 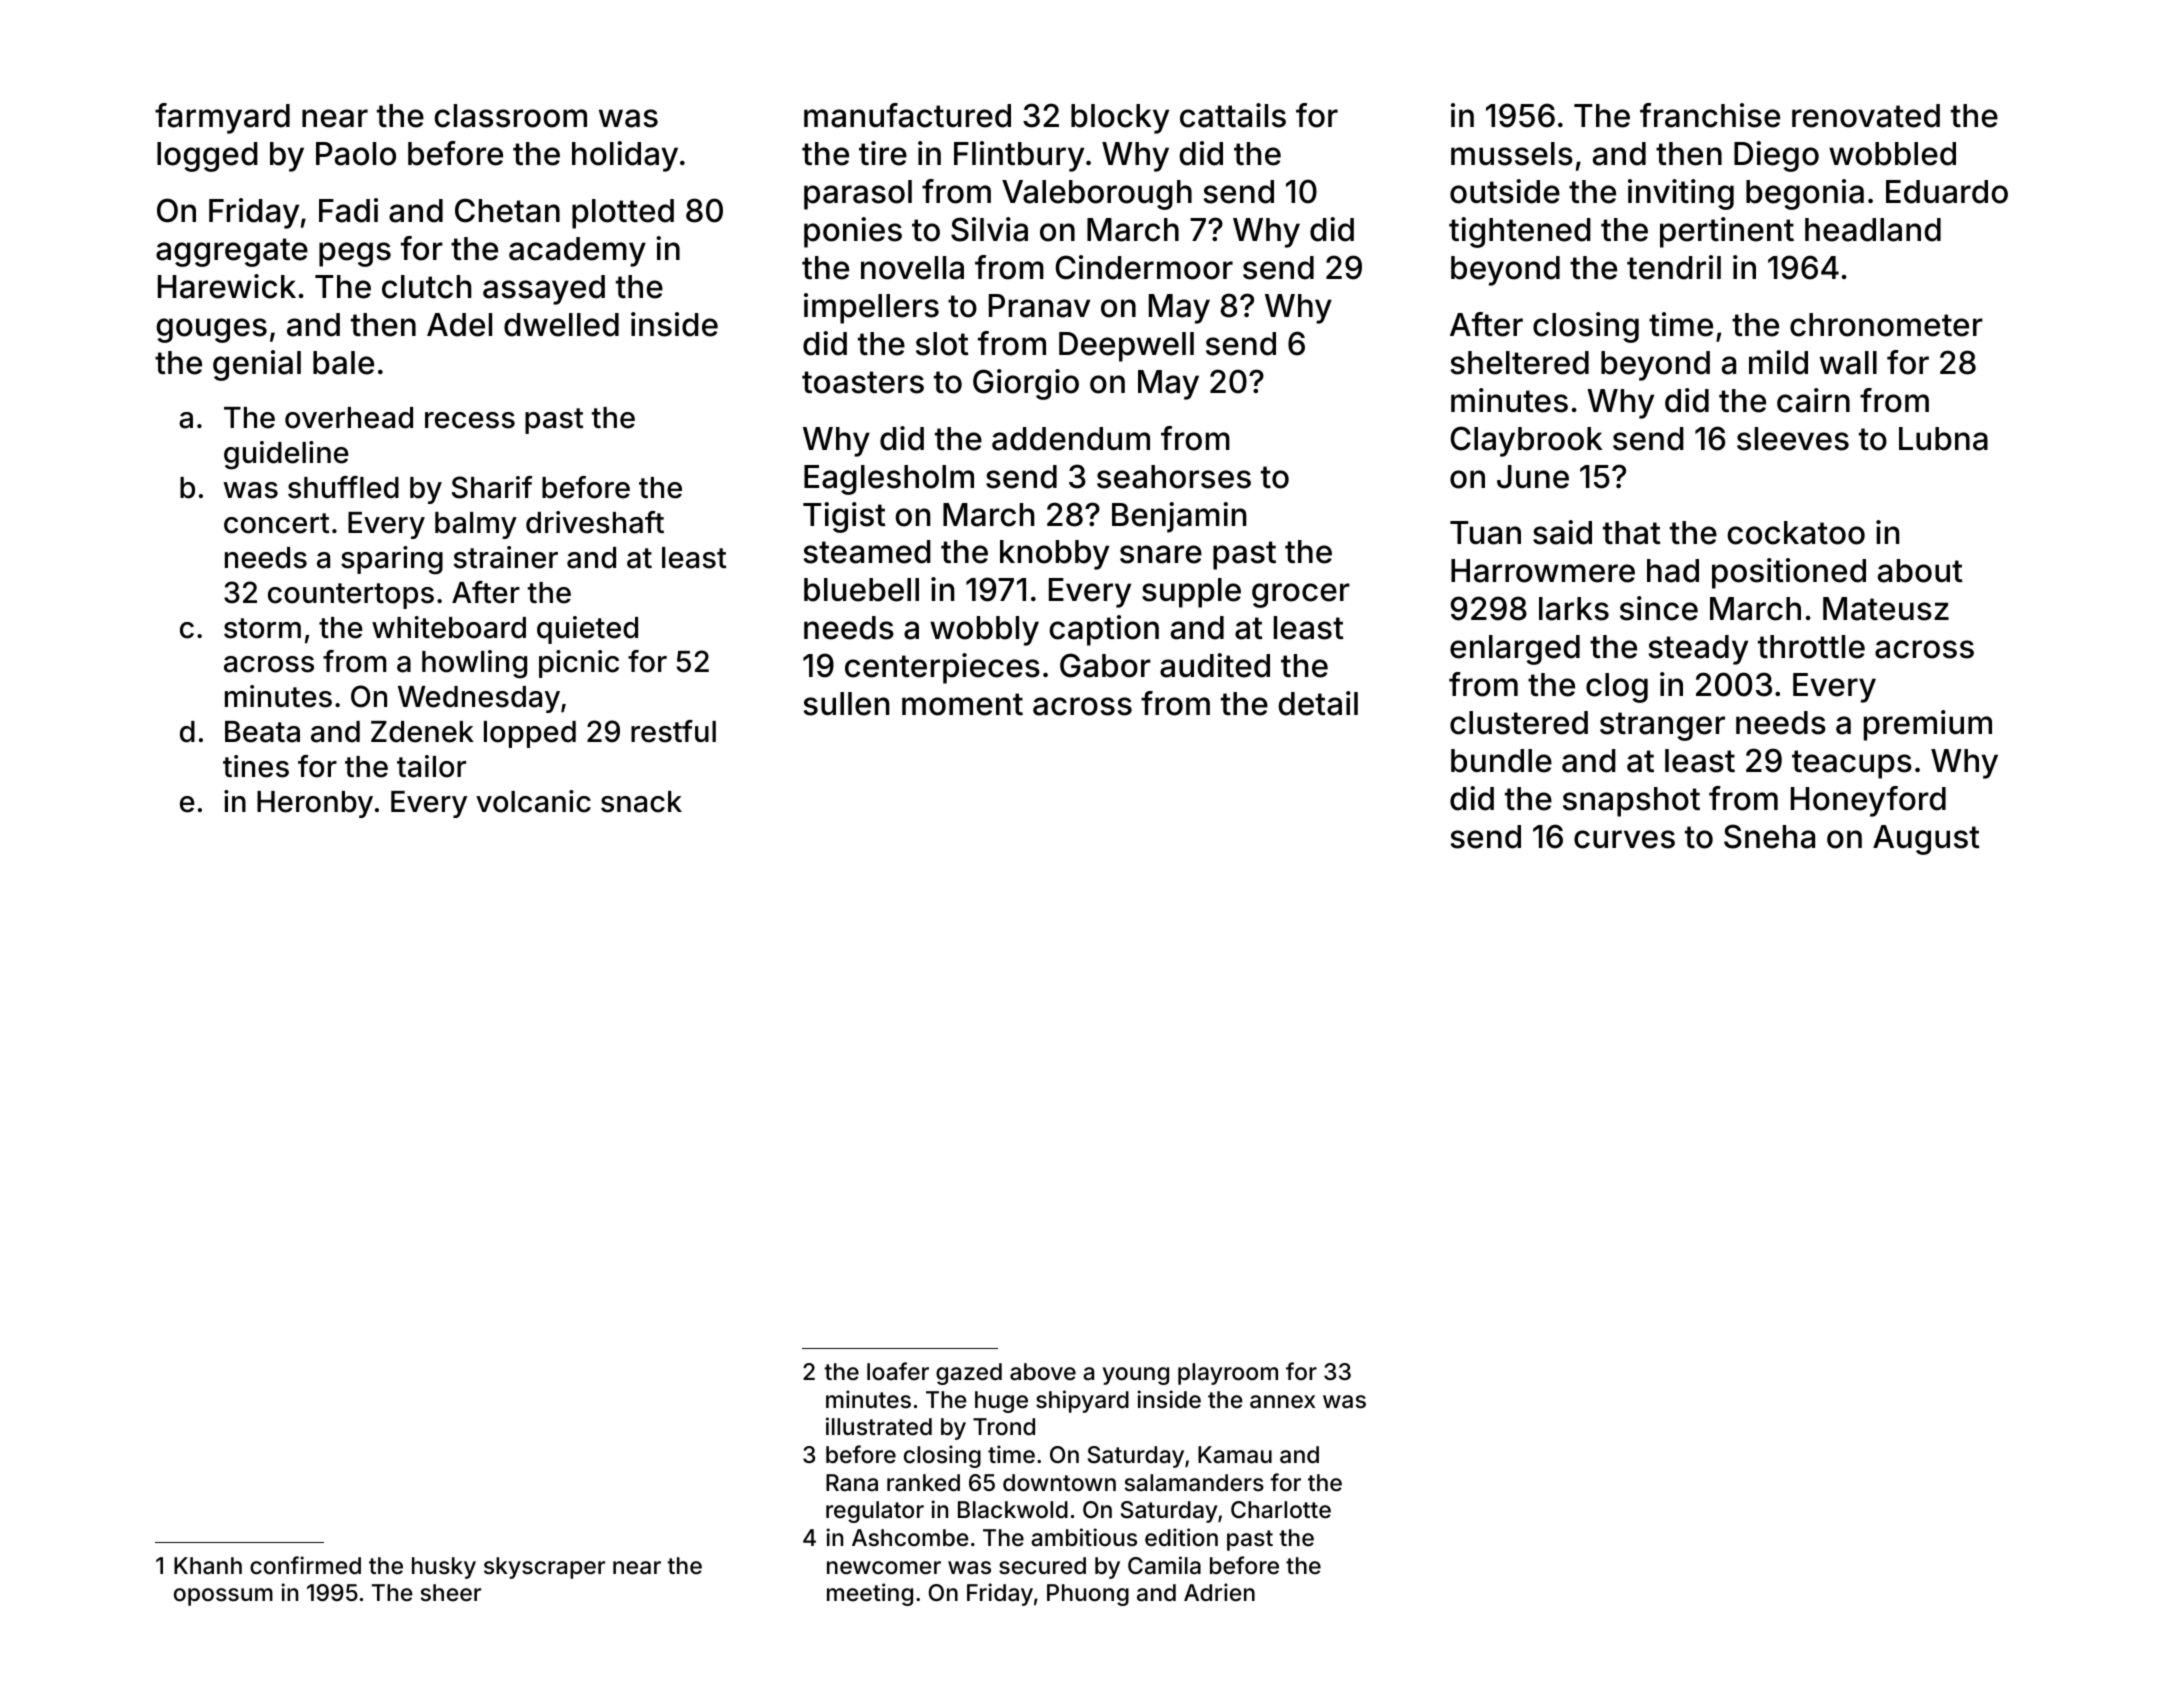 I want to click on snack, so click(x=641, y=802).
